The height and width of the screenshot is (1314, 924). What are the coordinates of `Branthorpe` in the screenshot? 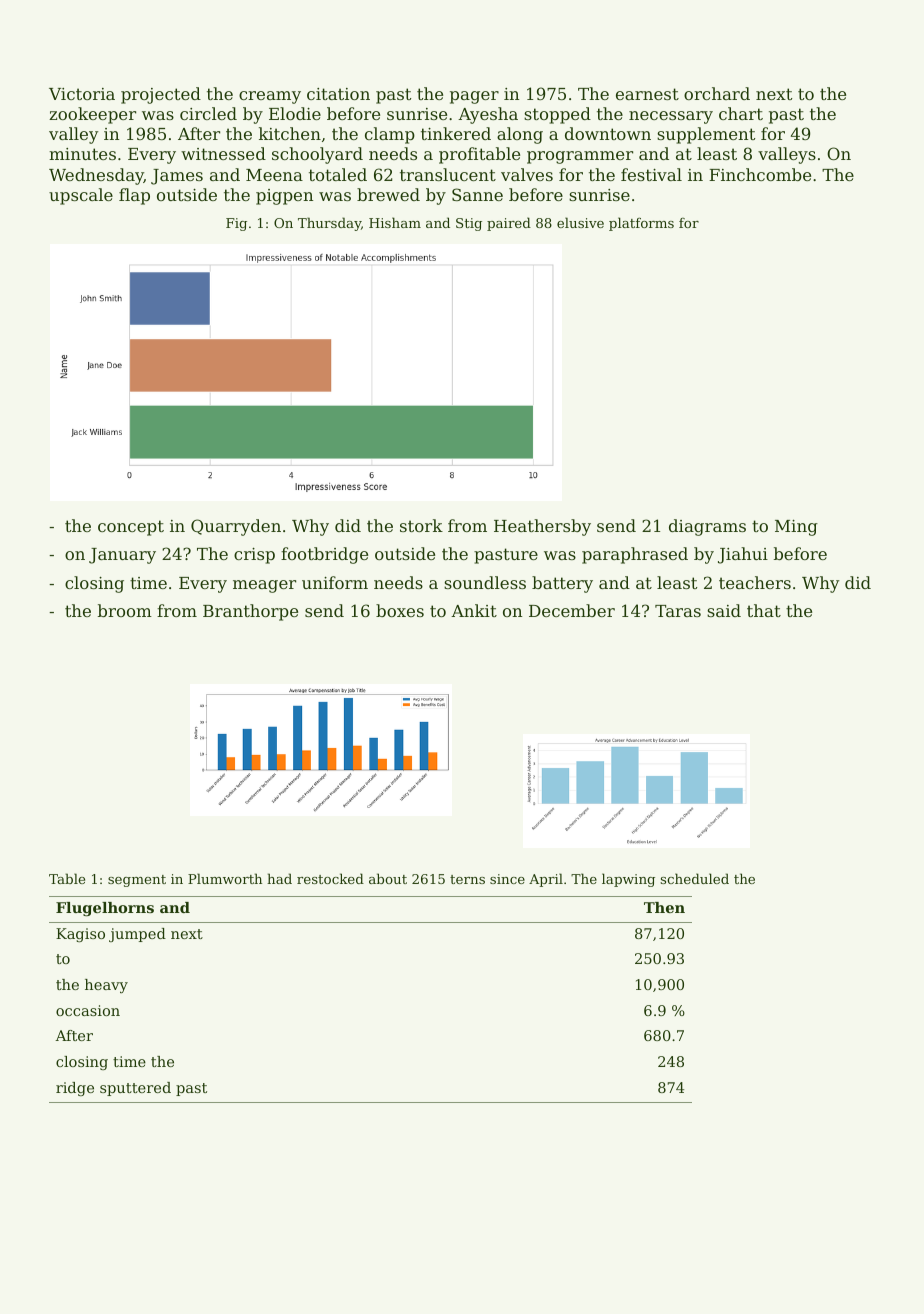 It's located at (250, 612).
